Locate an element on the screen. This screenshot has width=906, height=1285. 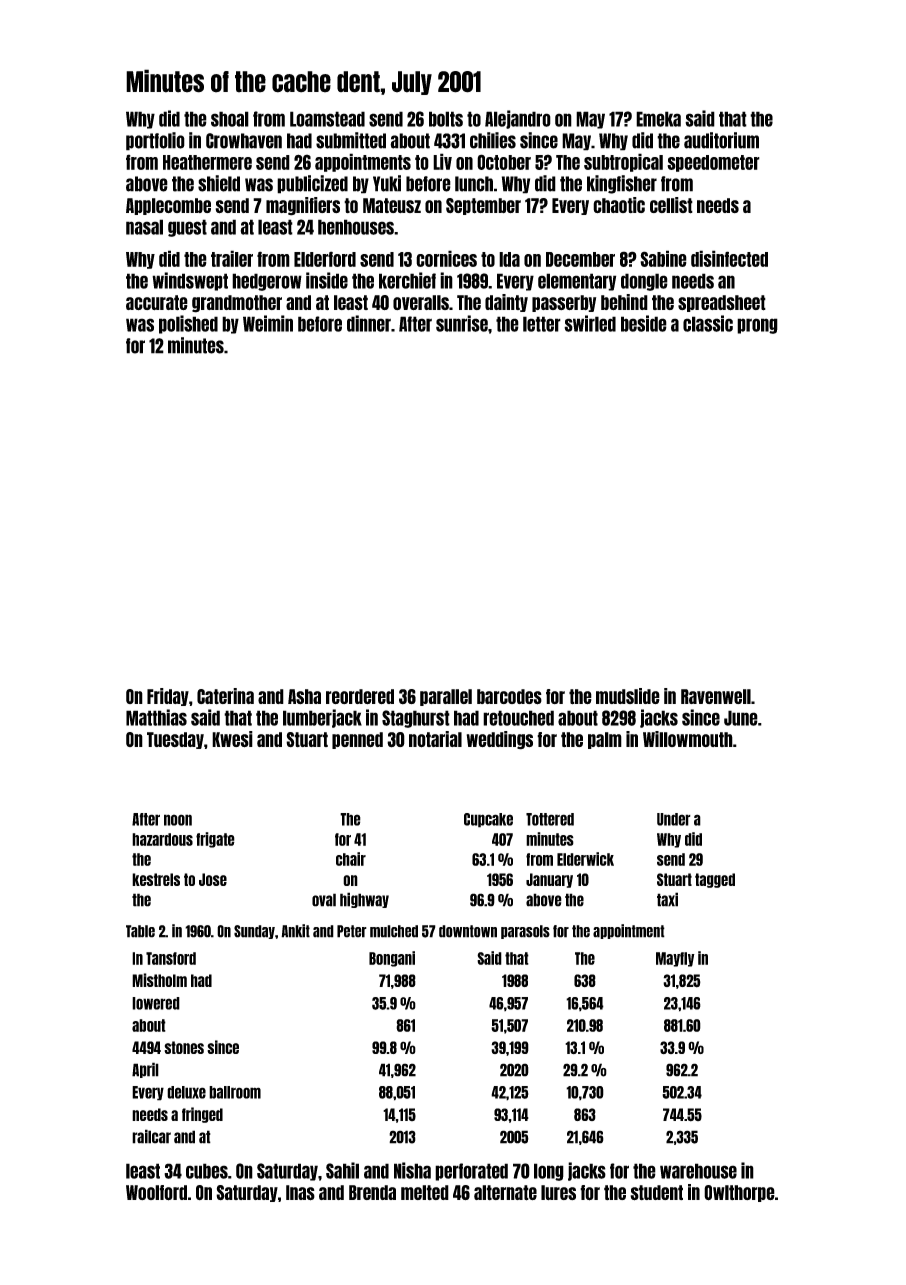
spreadsheet is located at coordinates (722, 303).
